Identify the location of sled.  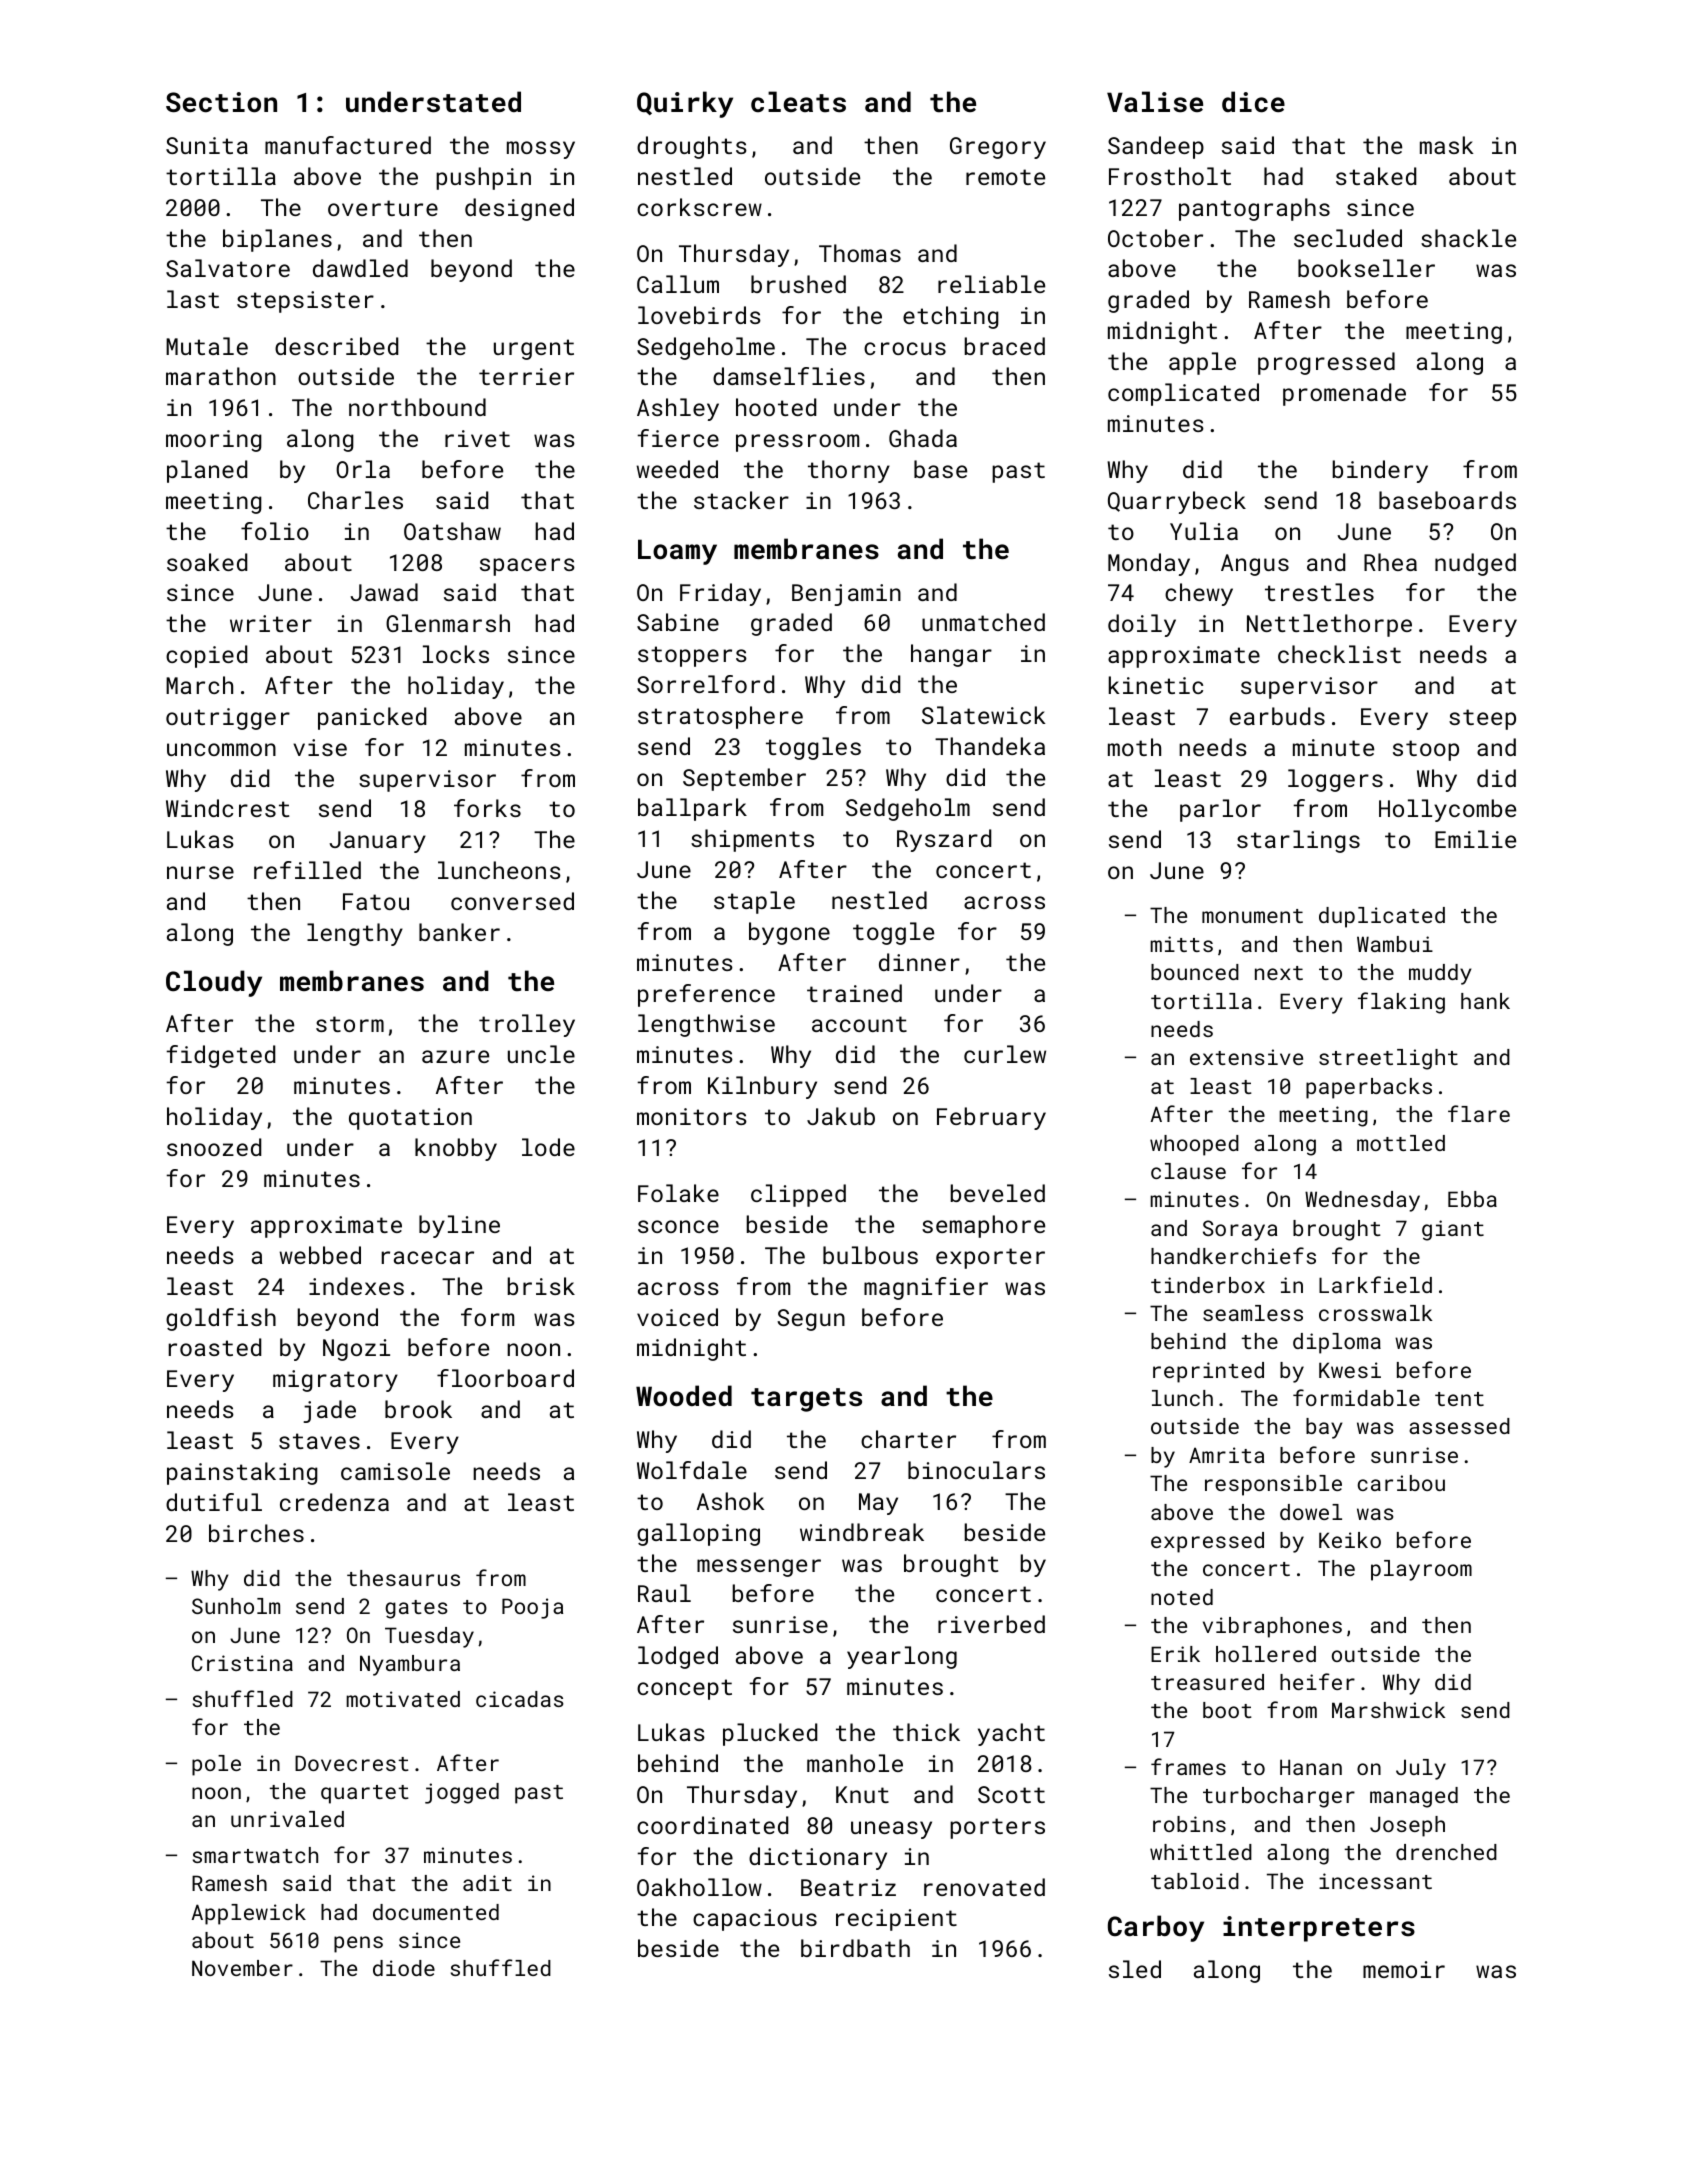
(1135, 1969).
